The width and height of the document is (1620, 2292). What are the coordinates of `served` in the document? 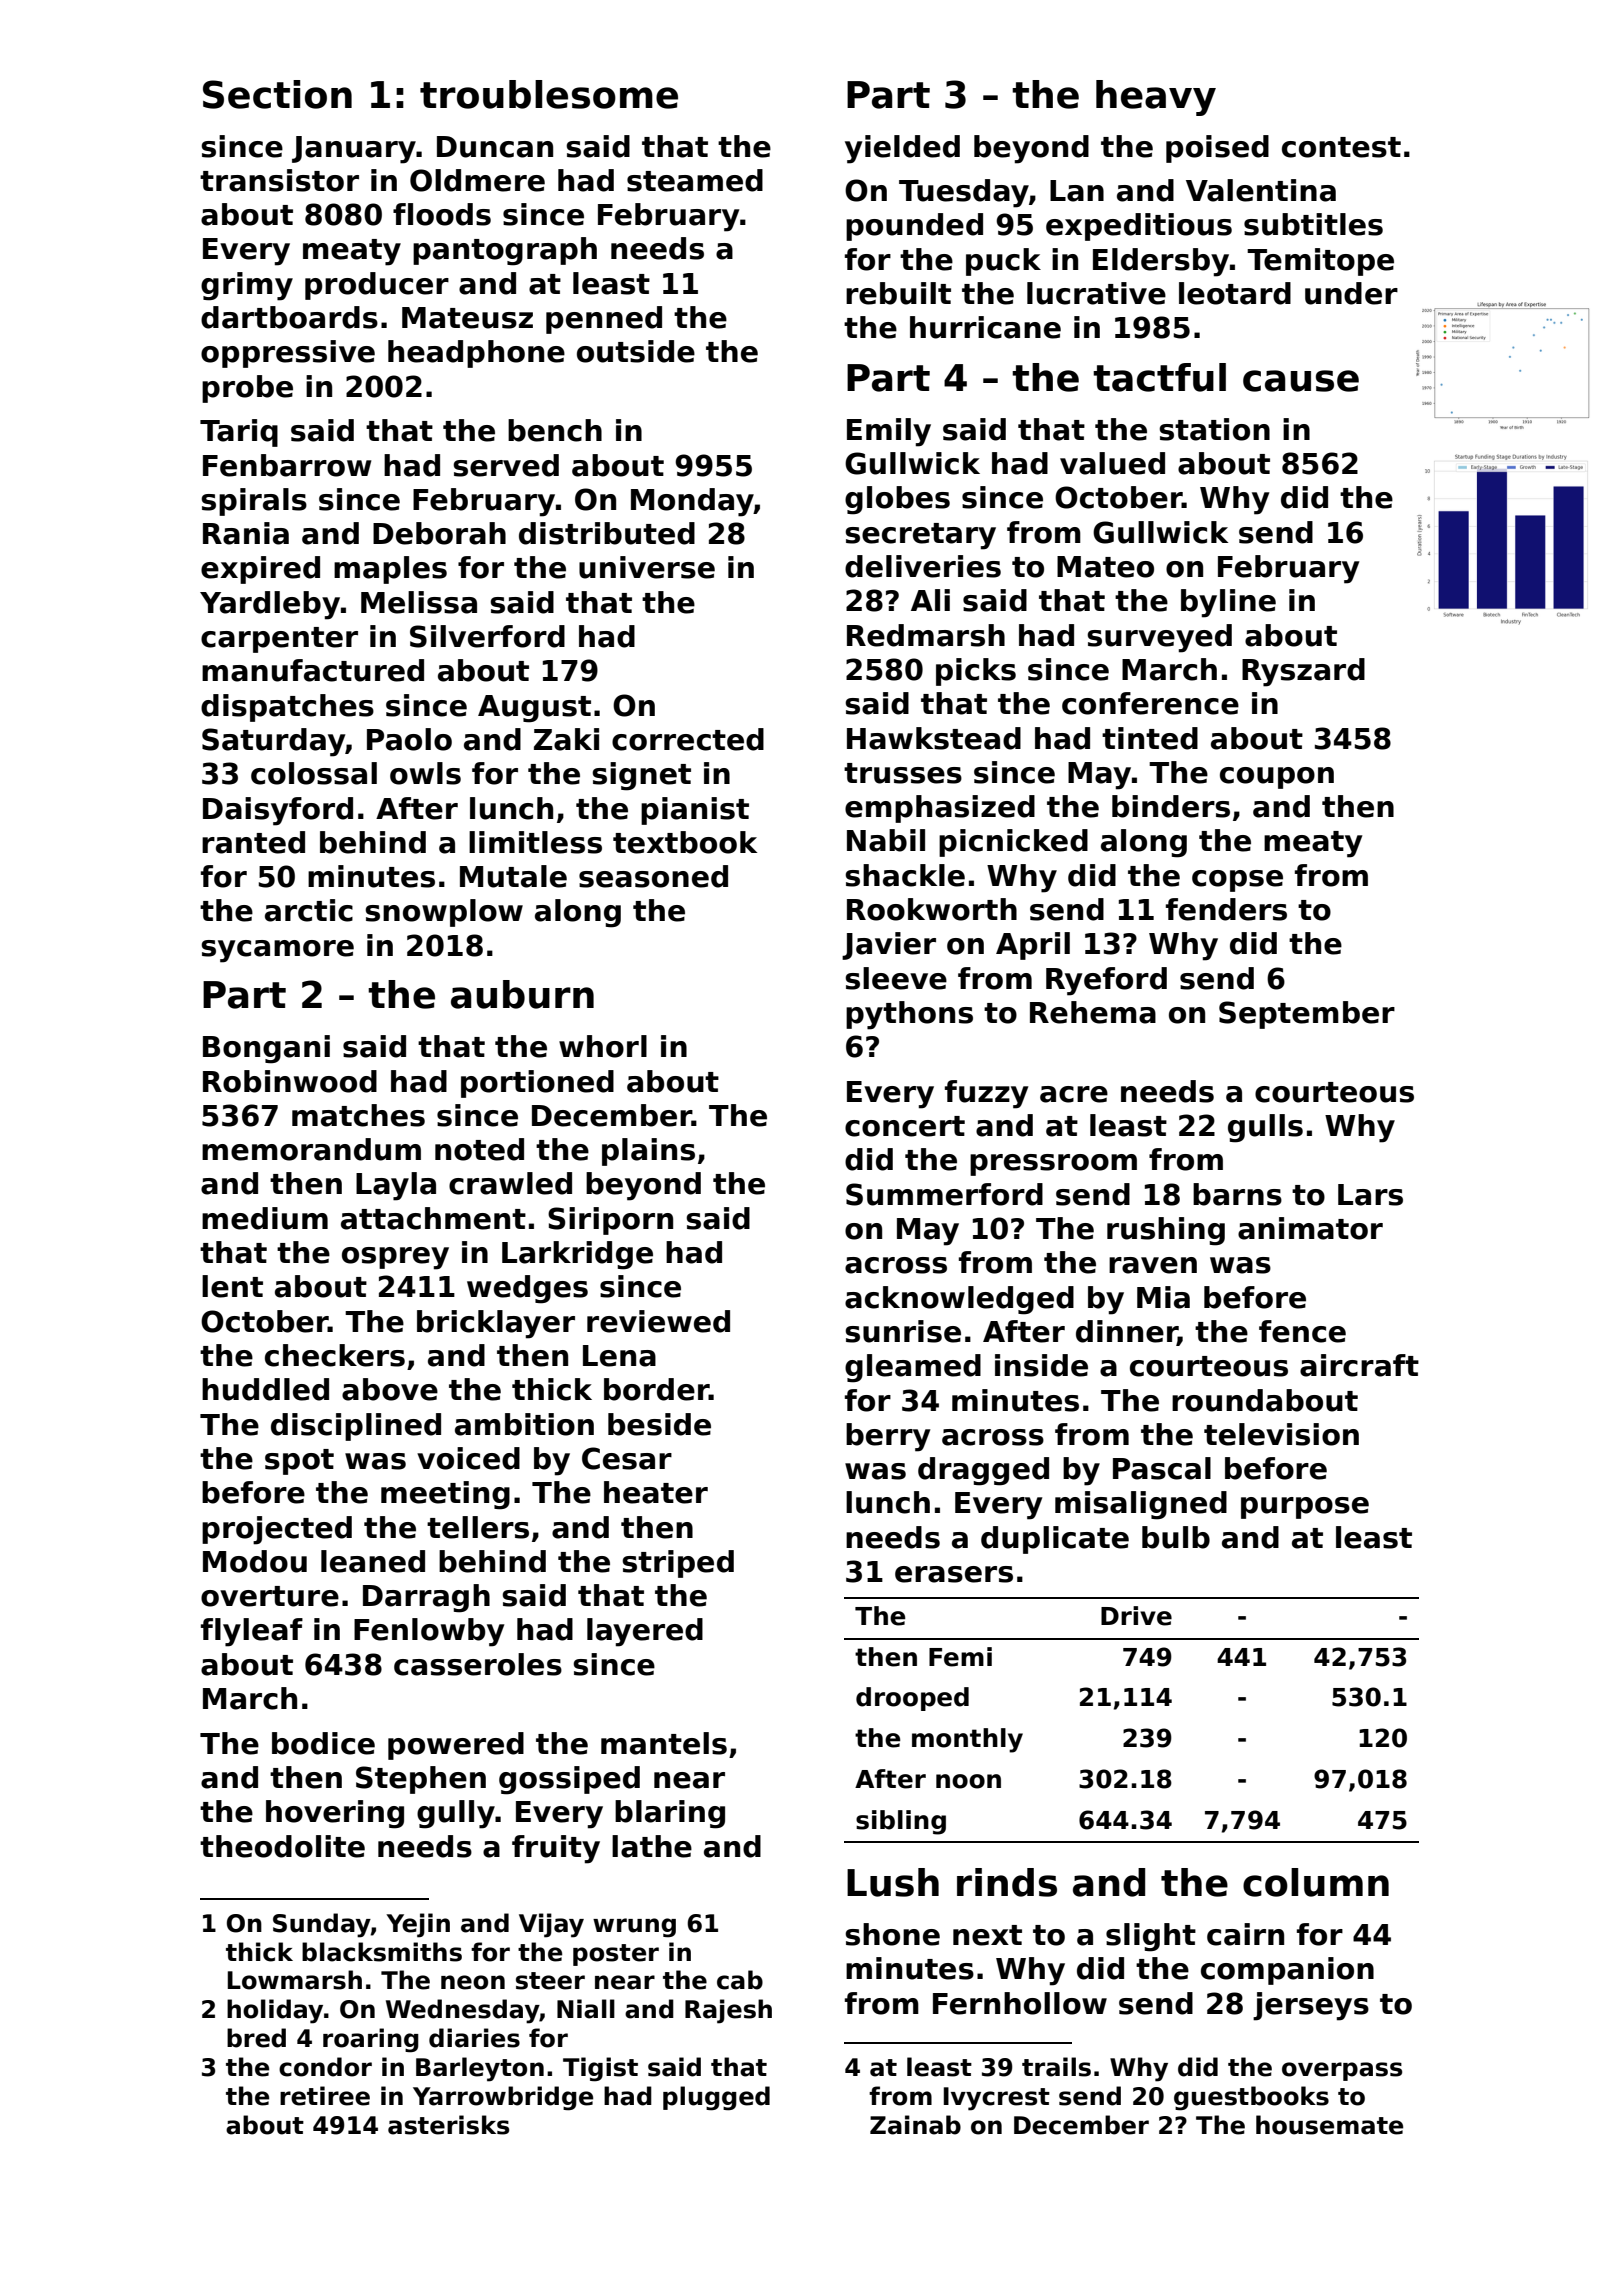 It's located at (506, 465).
